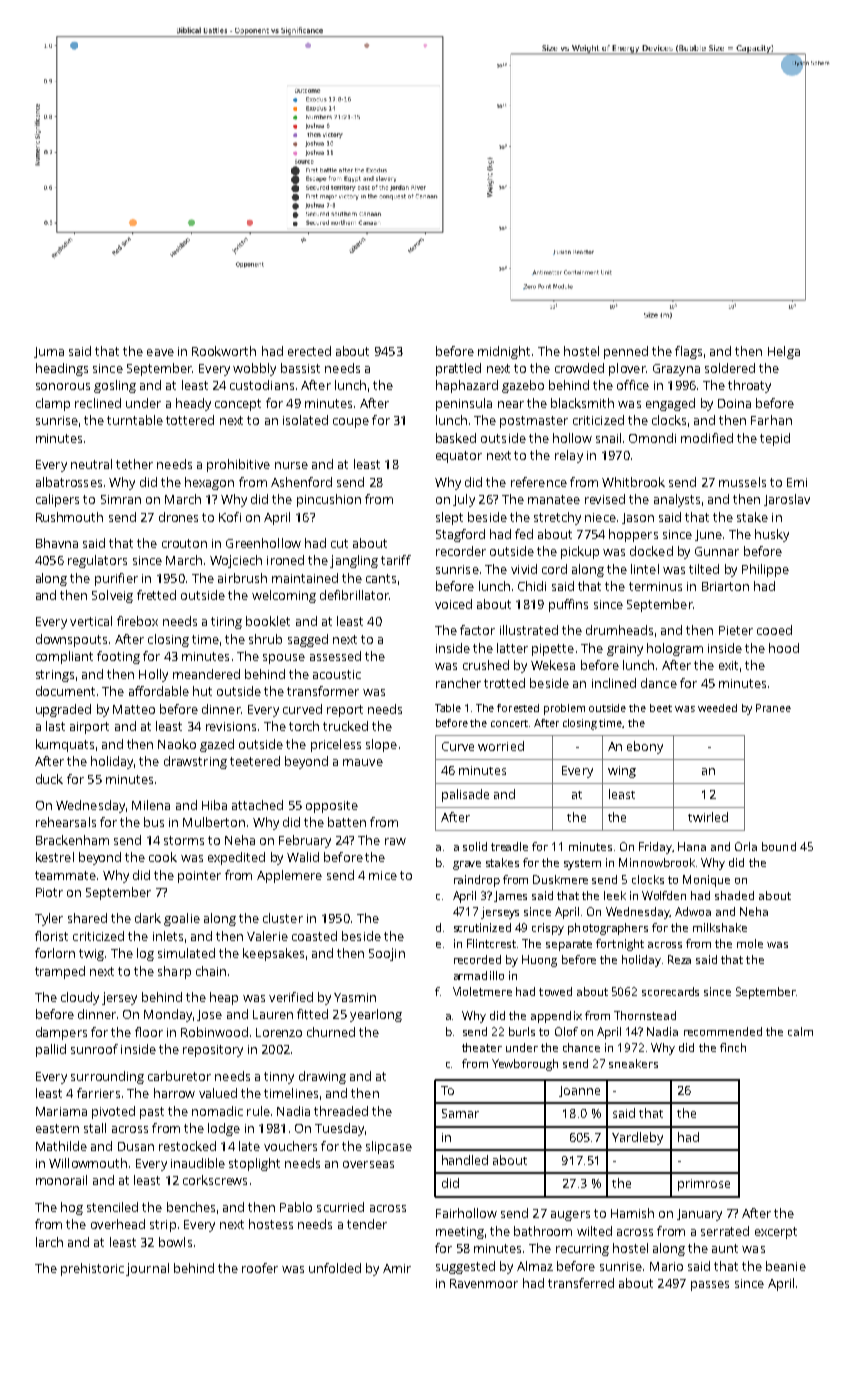 The width and height of the screenshot is (849, 1400). I want to click on churned, so click(331, 1032).
